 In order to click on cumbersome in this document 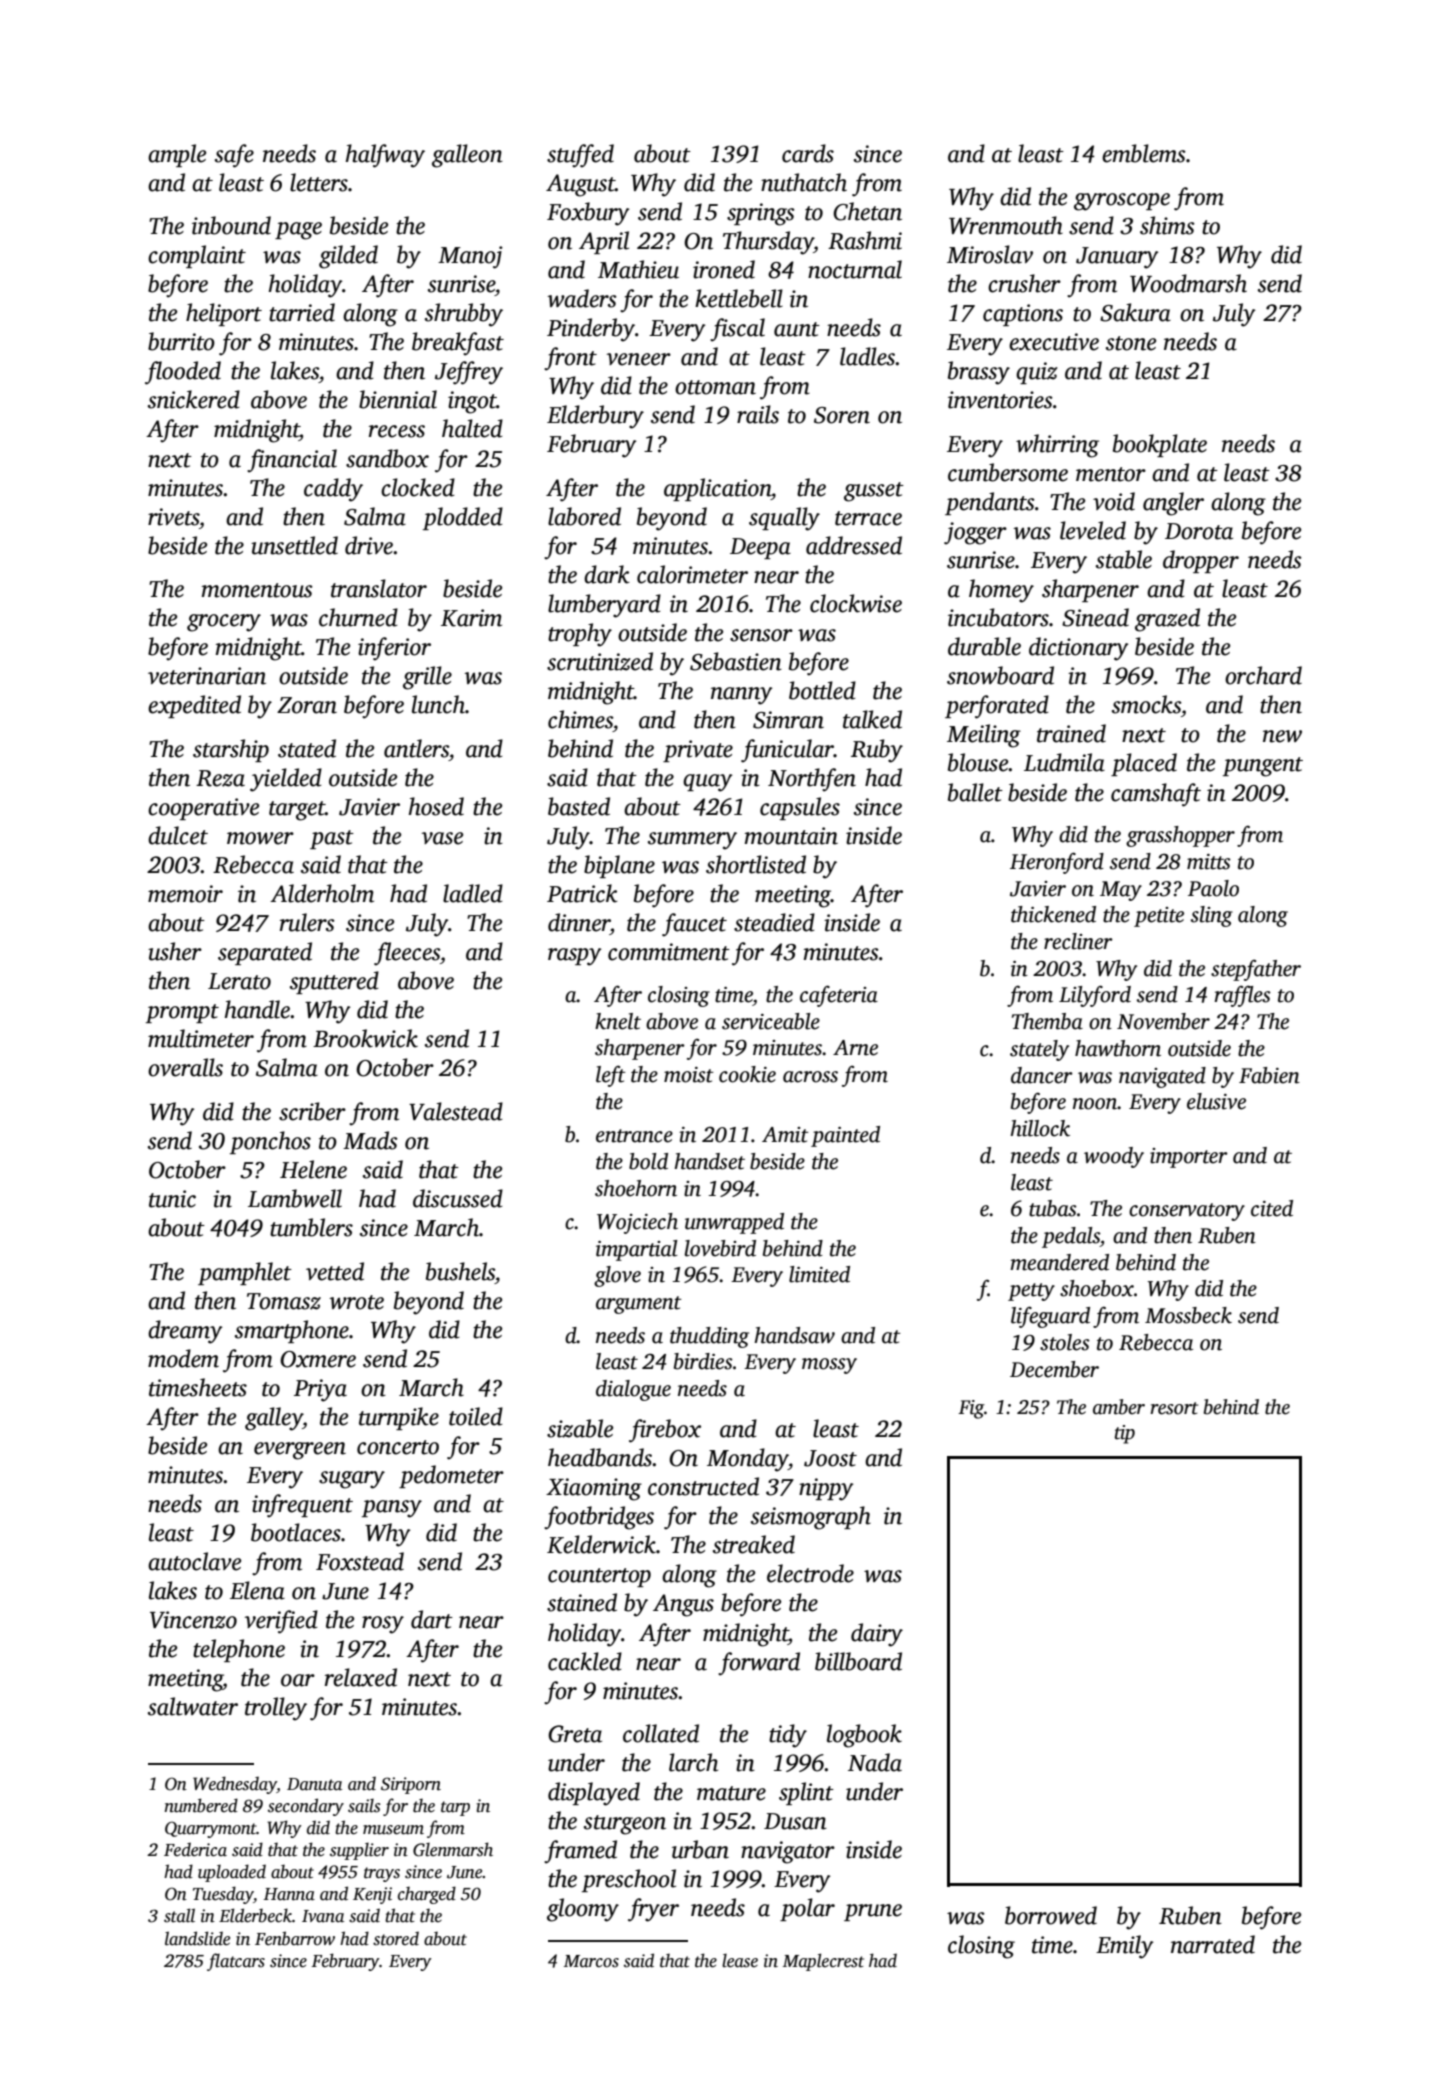, I will do `click(1008, 472)`.
